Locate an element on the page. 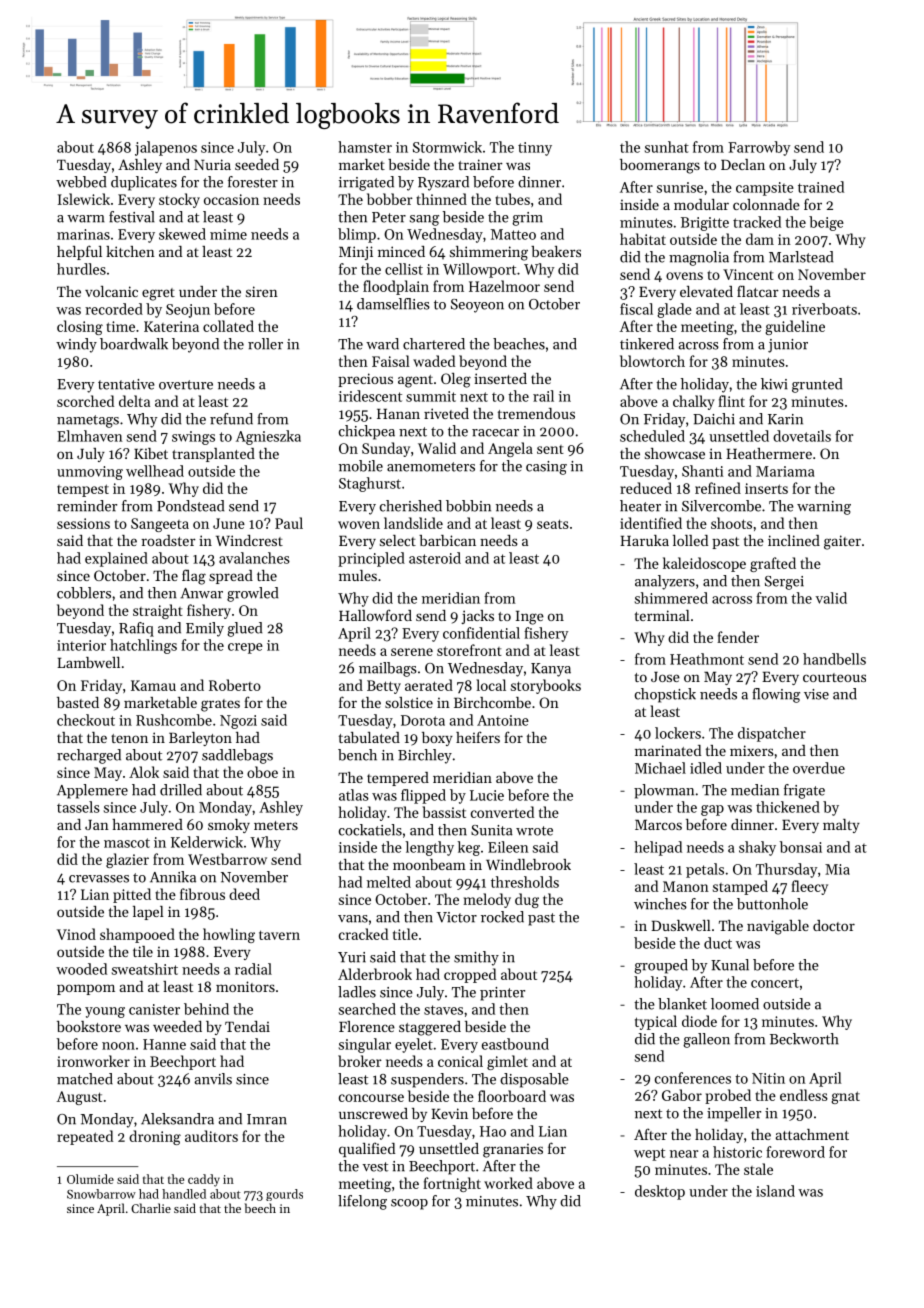 The image size is (924, 1308). auditors is located at coordinates (211, 1136).
